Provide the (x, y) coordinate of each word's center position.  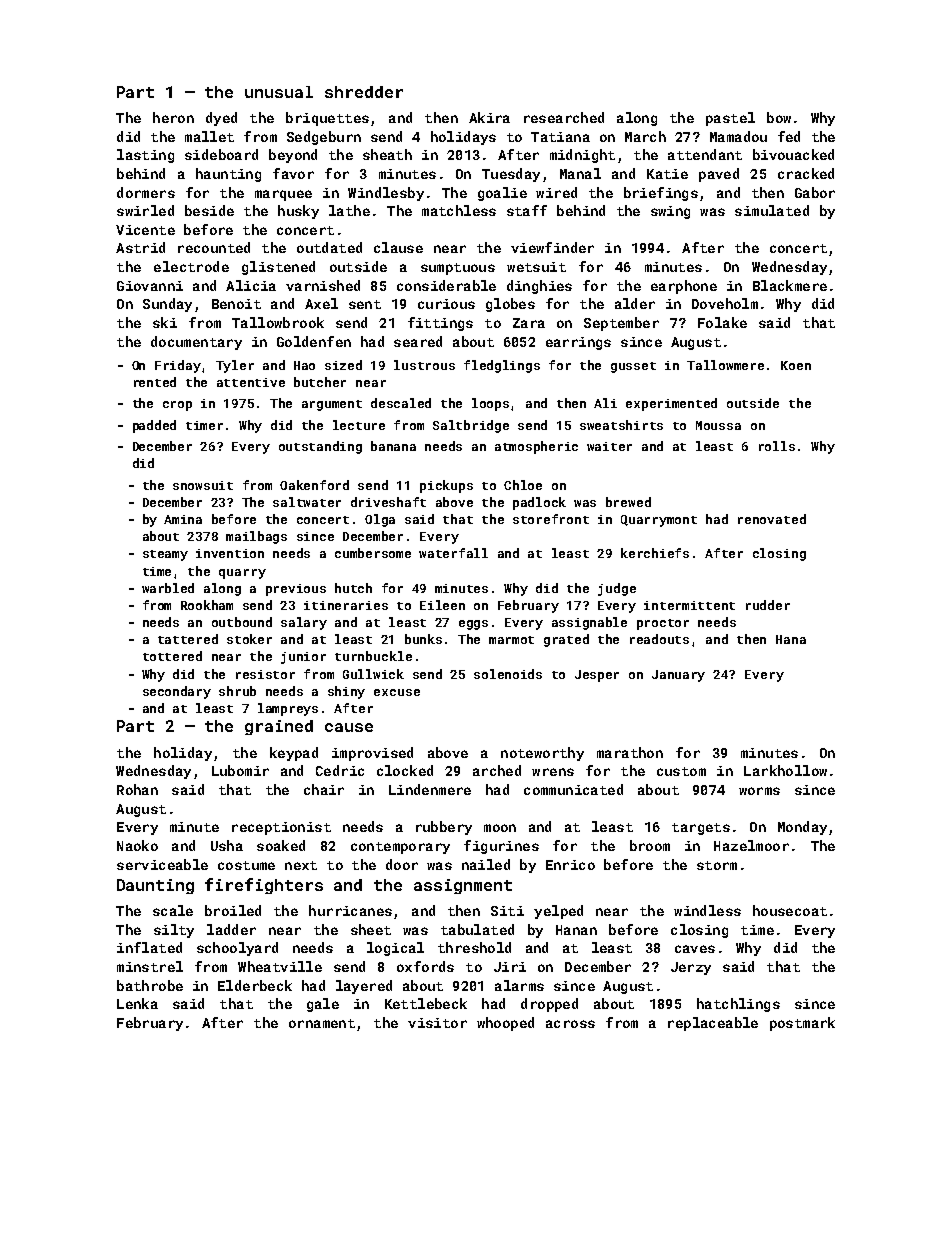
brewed (628, 502)
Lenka (137, 1003)
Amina (183, 519)
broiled (233, 910)
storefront (551, 519)
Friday (178, 366)
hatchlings (738, 1005)
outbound (242, 622)
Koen (796, 365)
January (678, 676)
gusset (633, 367)
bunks (423, 639)
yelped (558, 912)
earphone (684, 287)
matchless (459, 210)
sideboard (221, 154)
